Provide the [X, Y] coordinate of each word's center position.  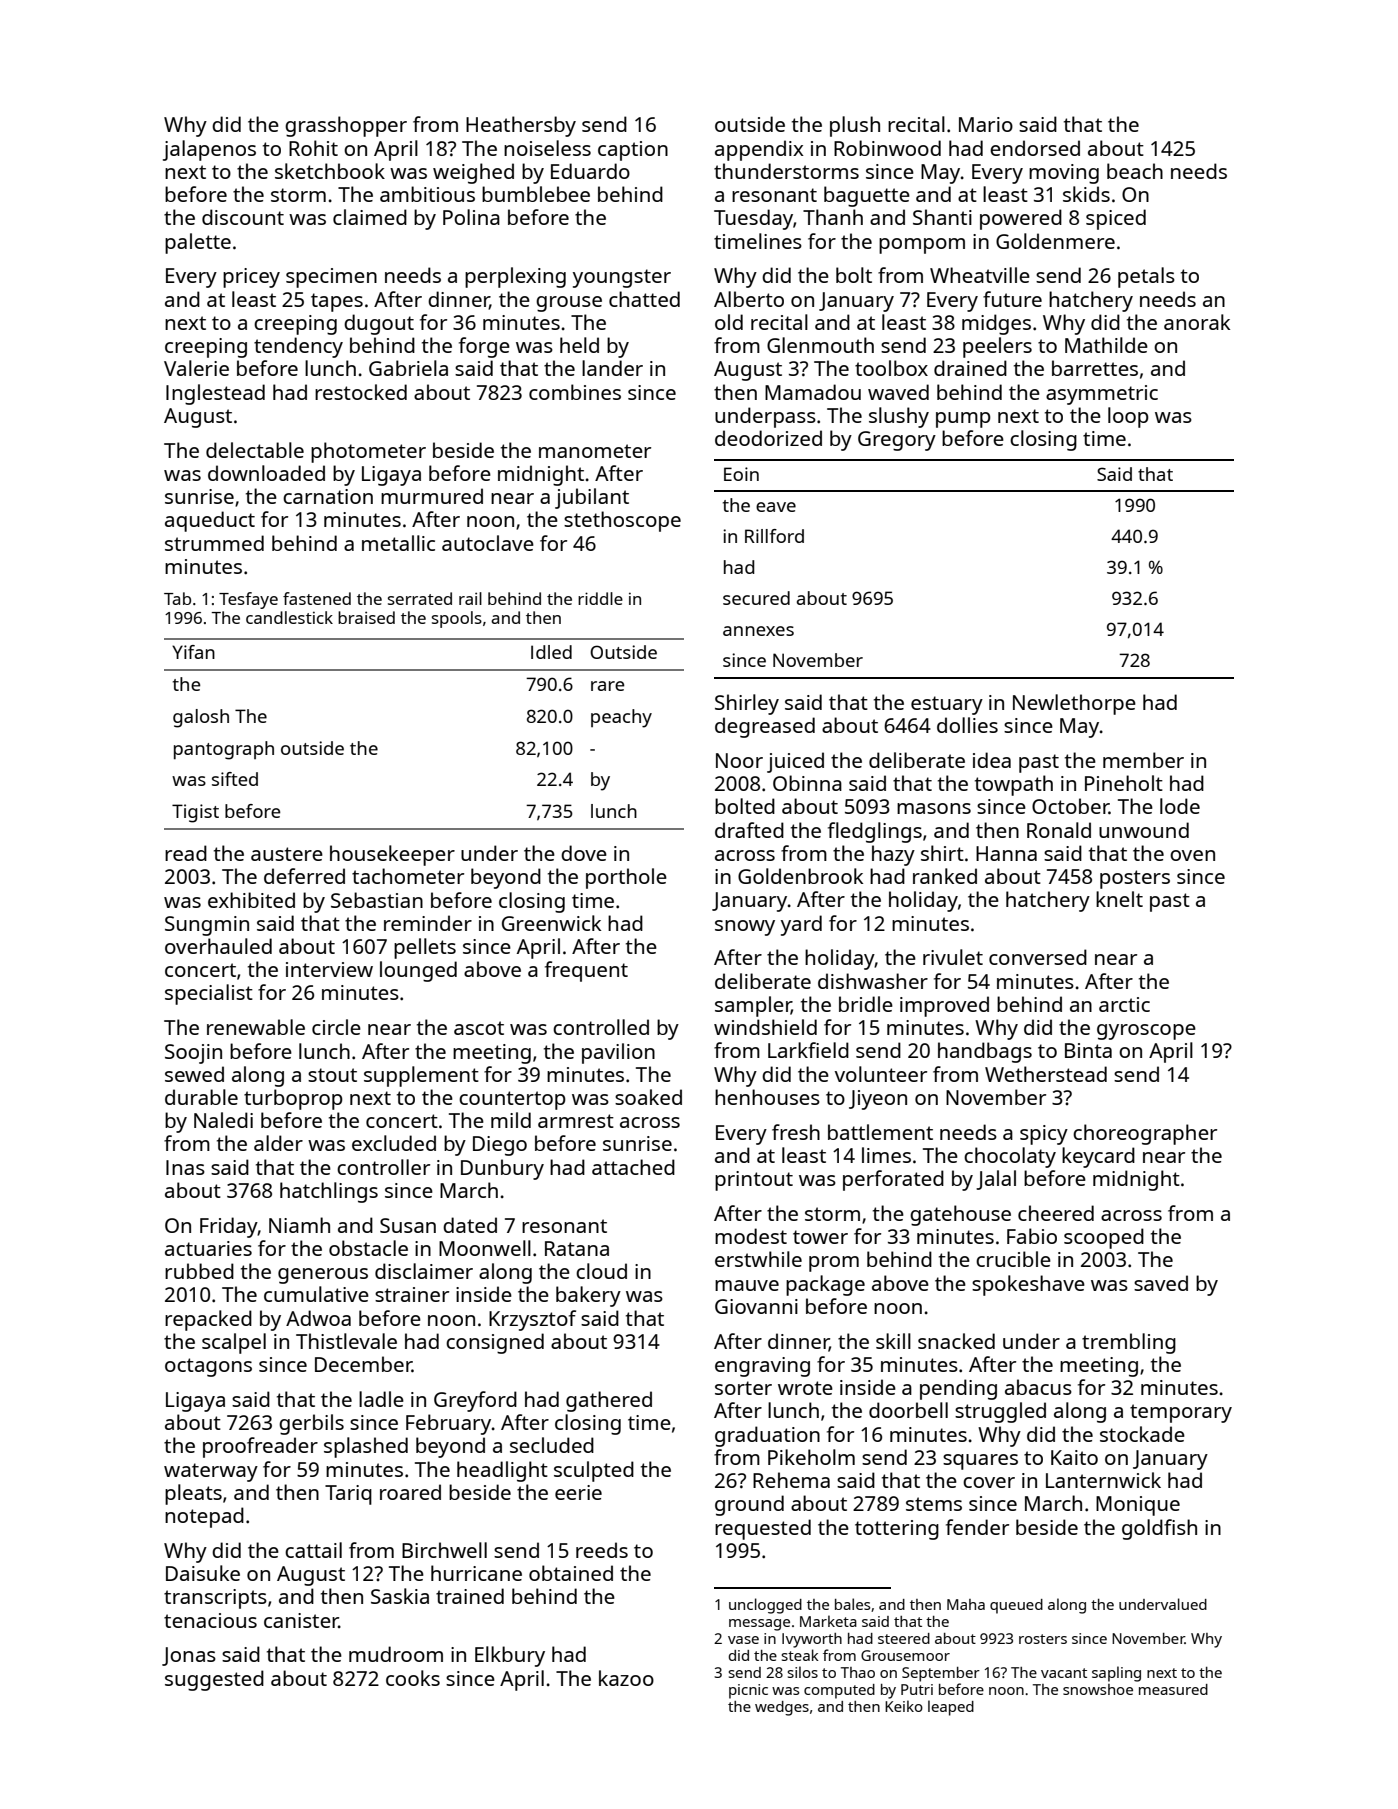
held [579, 345]
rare [607, 686]
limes [886, 1155]
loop [1128, 417]
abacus [1038, 1387]
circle [336, 1027]
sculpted [594, 1471]
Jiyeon [878, 1100]
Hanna [1006, 853]
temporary [1181, 1413]
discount [243, 217]
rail [470, 598]
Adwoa [318, 1318]
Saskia [400, 1596]
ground [749, 1505]
